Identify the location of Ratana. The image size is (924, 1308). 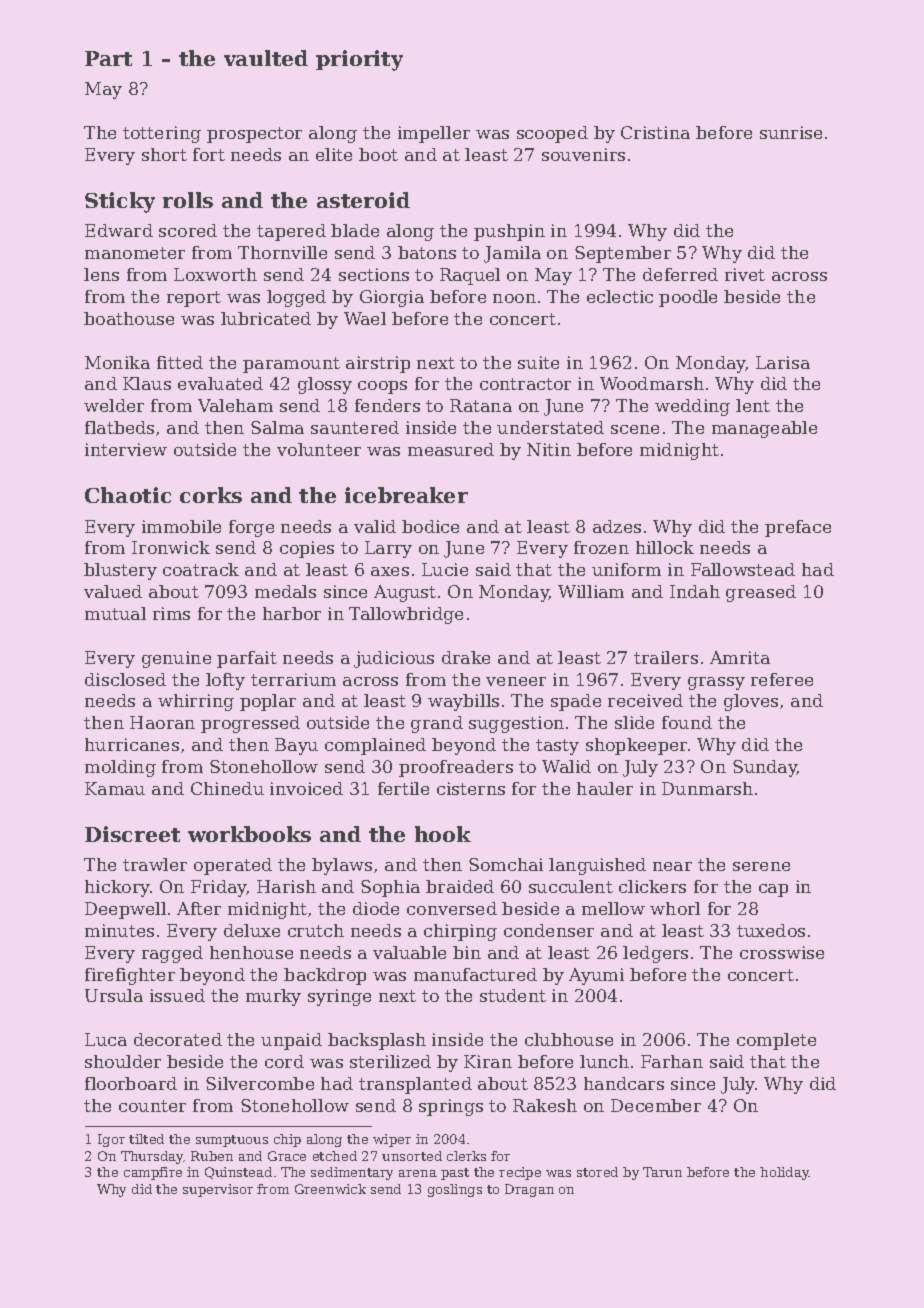
(481, 405).
